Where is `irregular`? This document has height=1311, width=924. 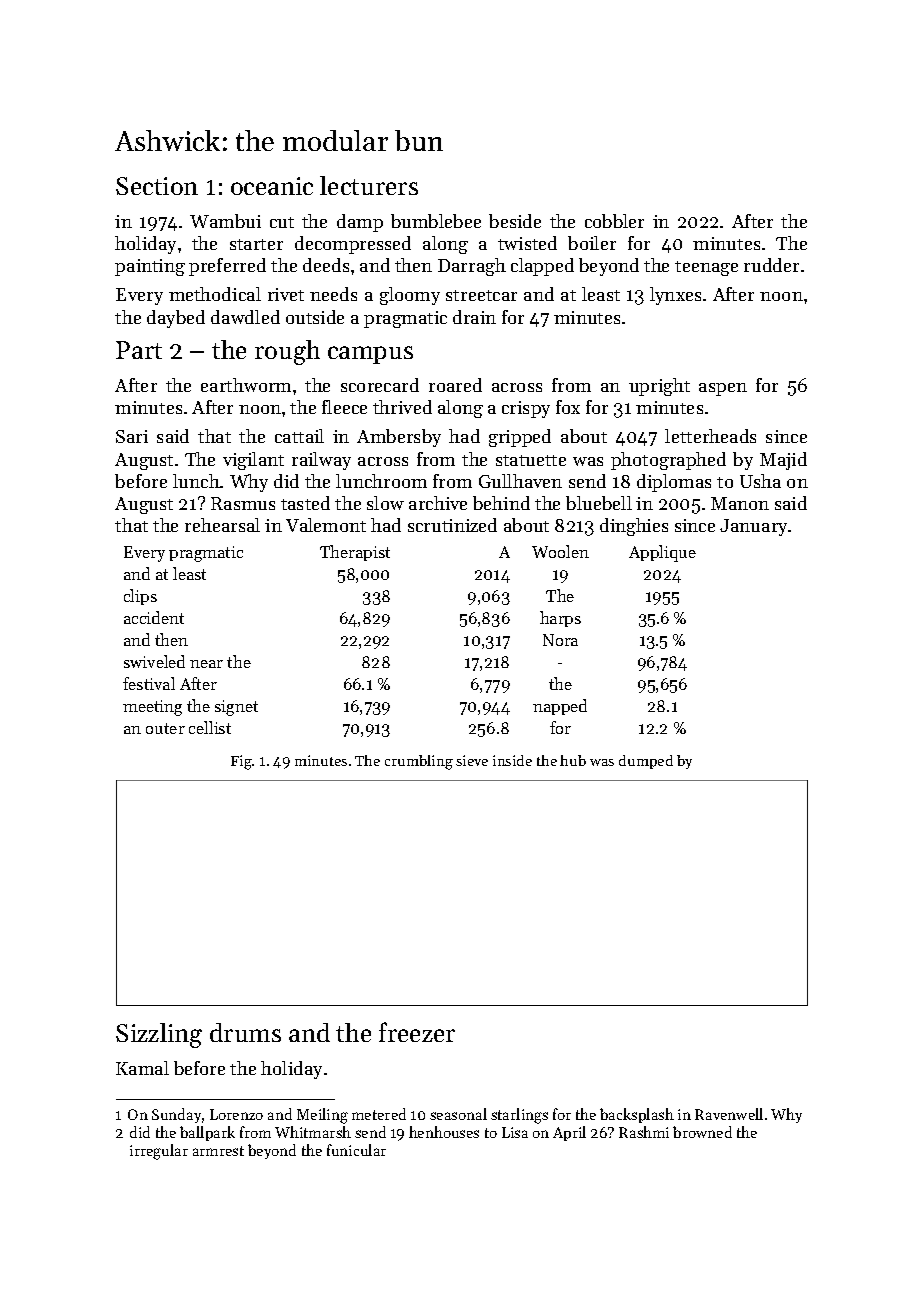
irregular is located at coordinates (159, 1152).
